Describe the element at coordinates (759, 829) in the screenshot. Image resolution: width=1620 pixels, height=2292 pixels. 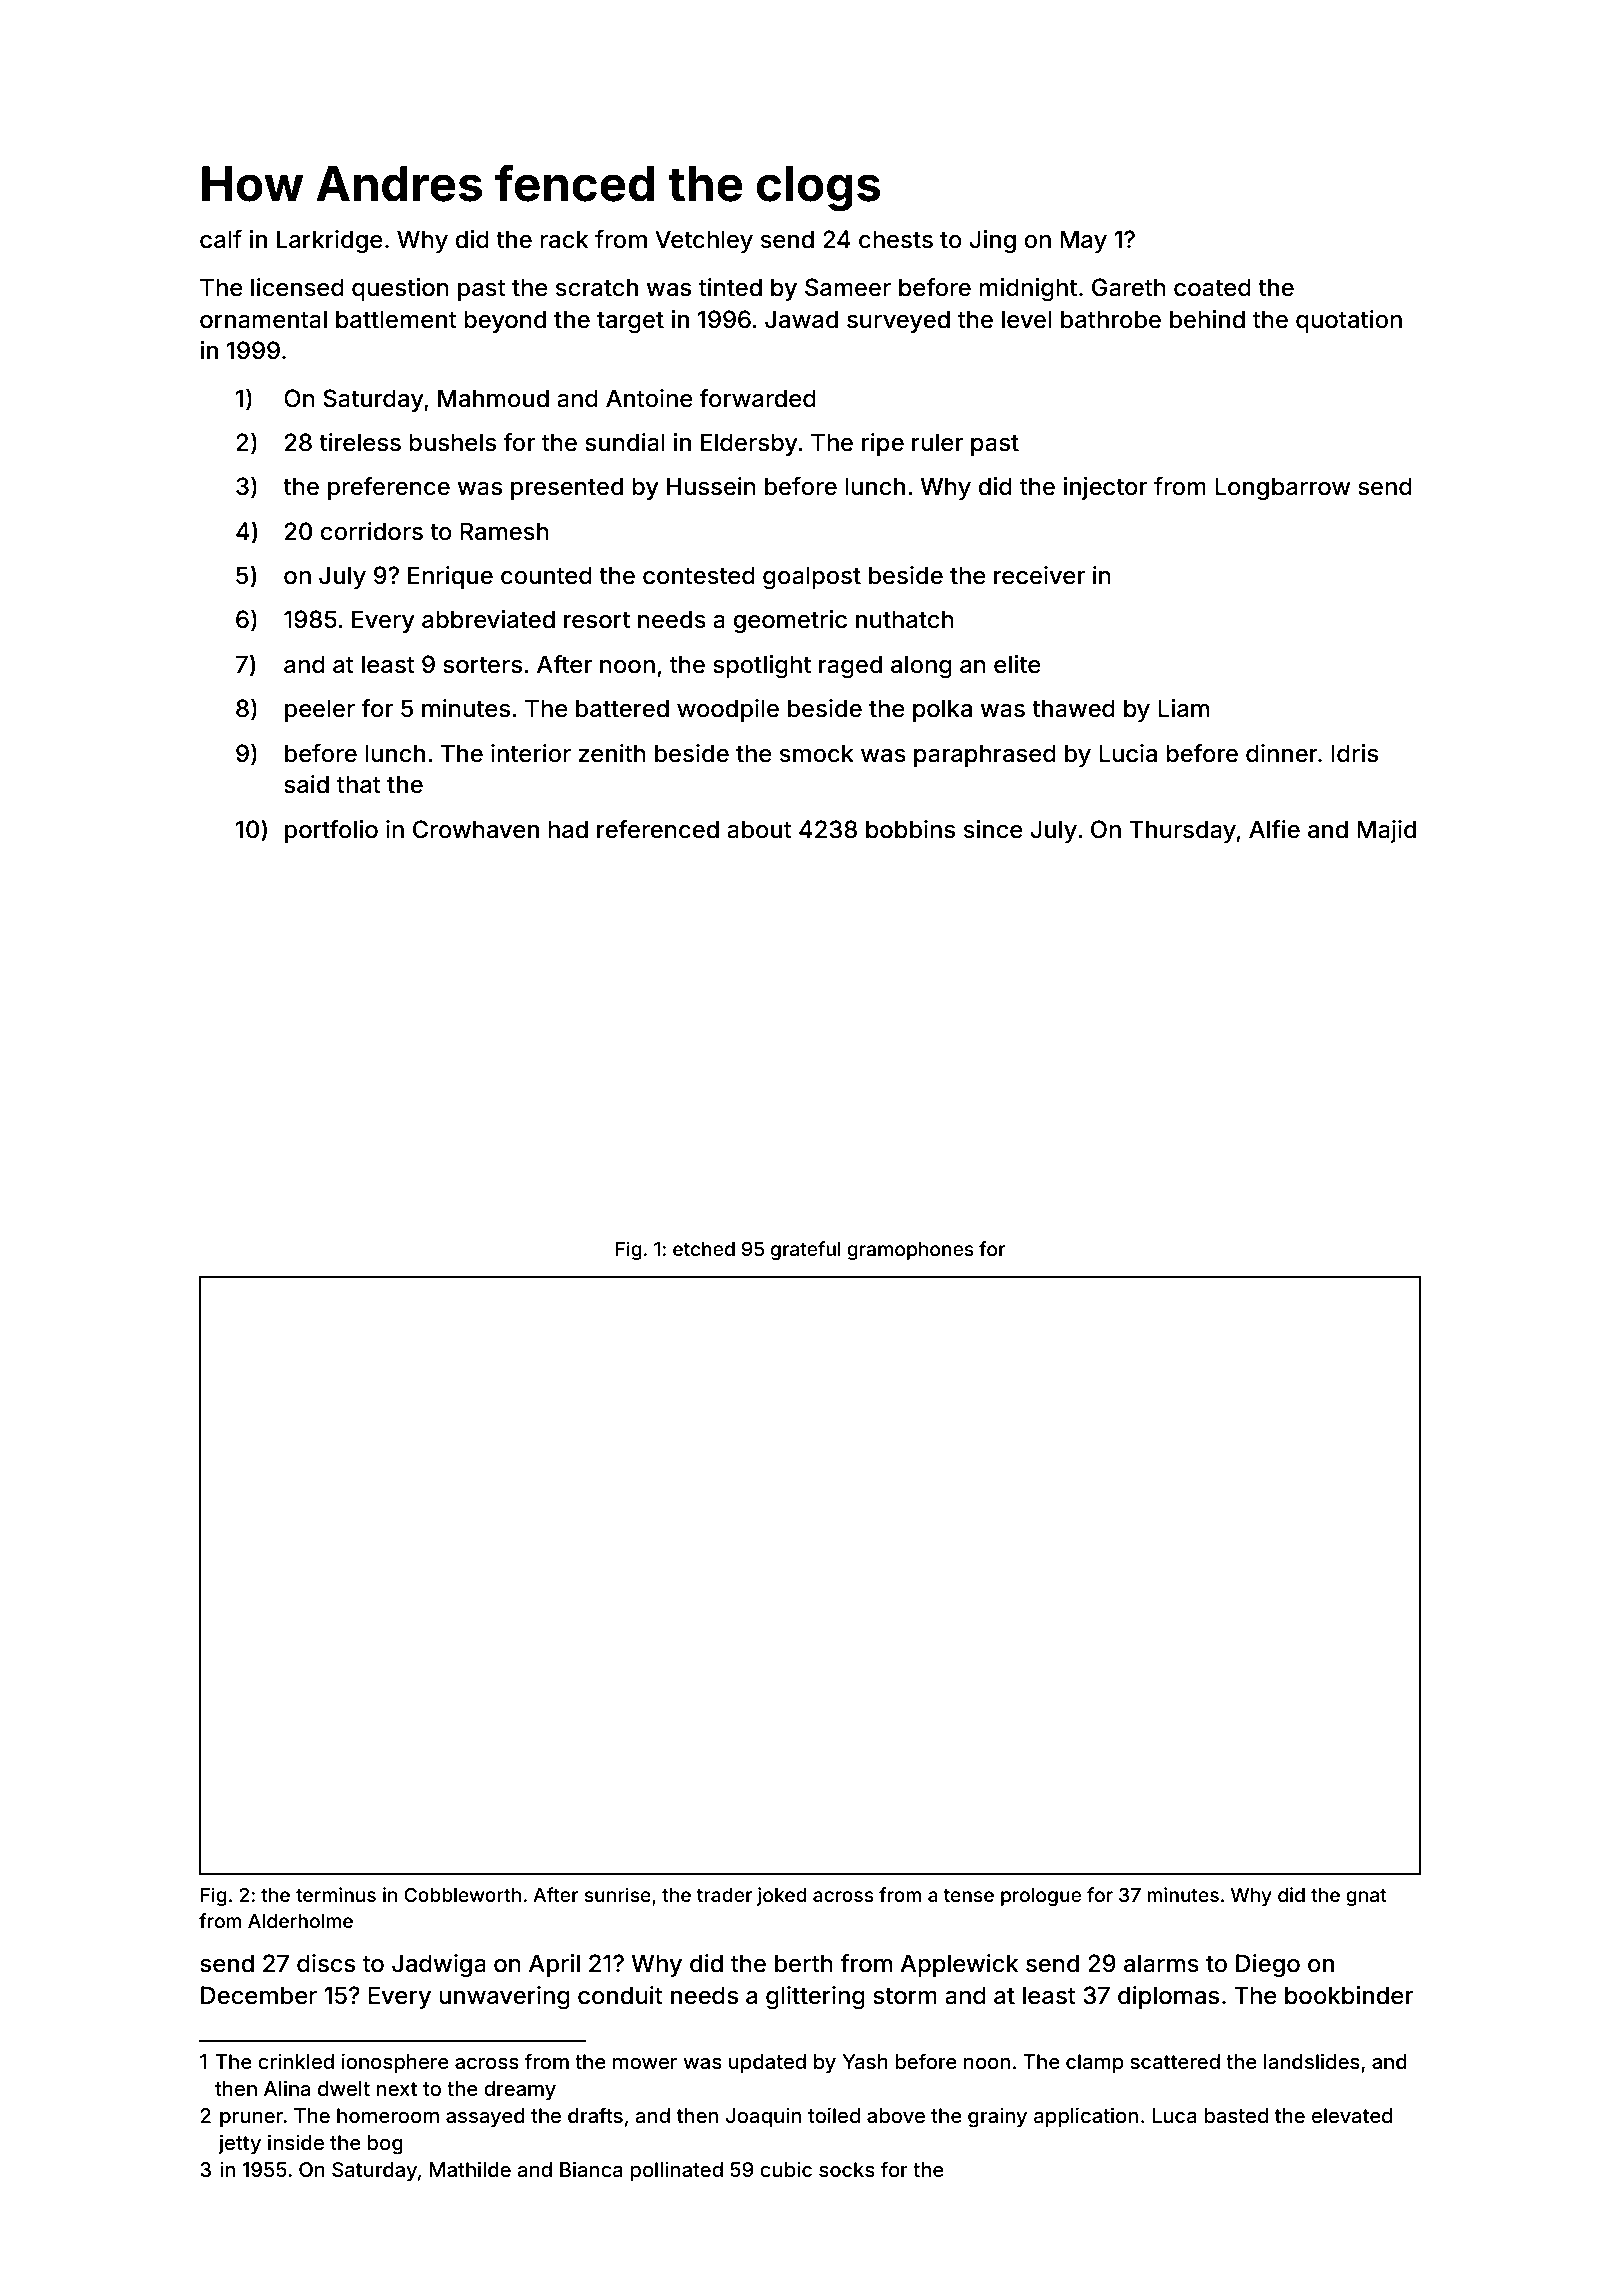
I see `about` at that location.
